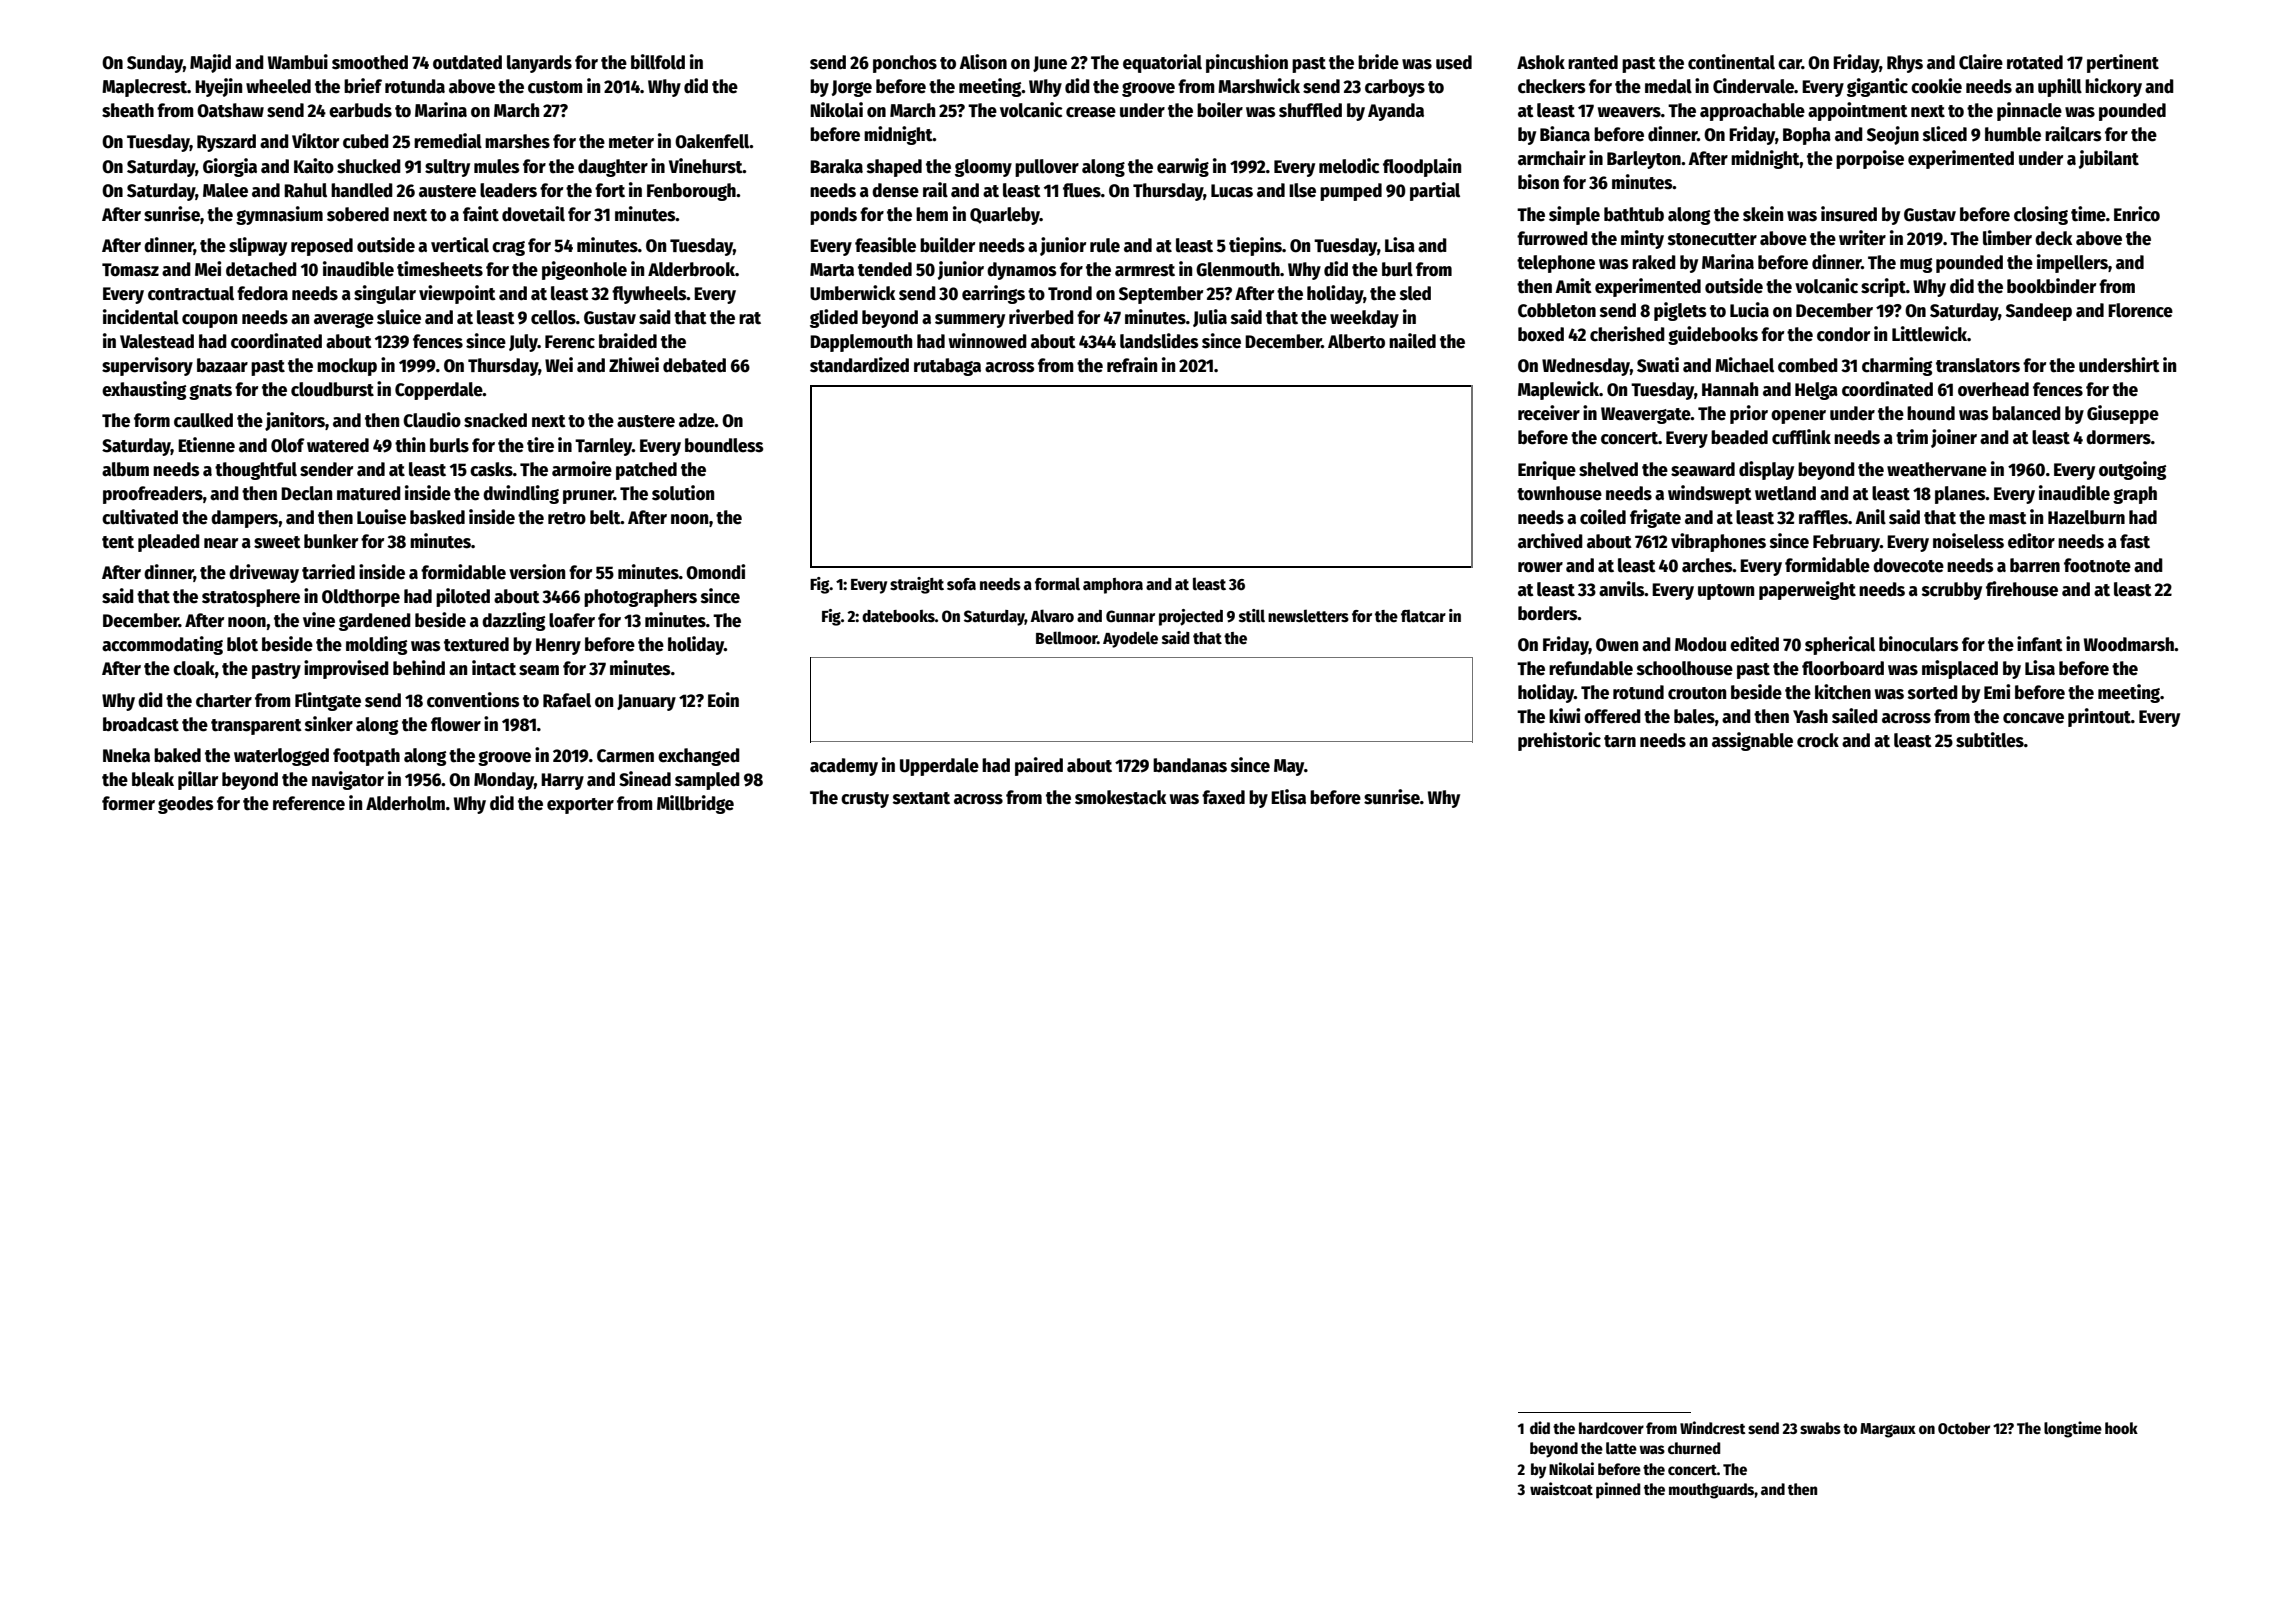 The image size is (2283, 1615). Describe the element at coordinates (1618, 1490) in the page. I see `pinned` at that location.
